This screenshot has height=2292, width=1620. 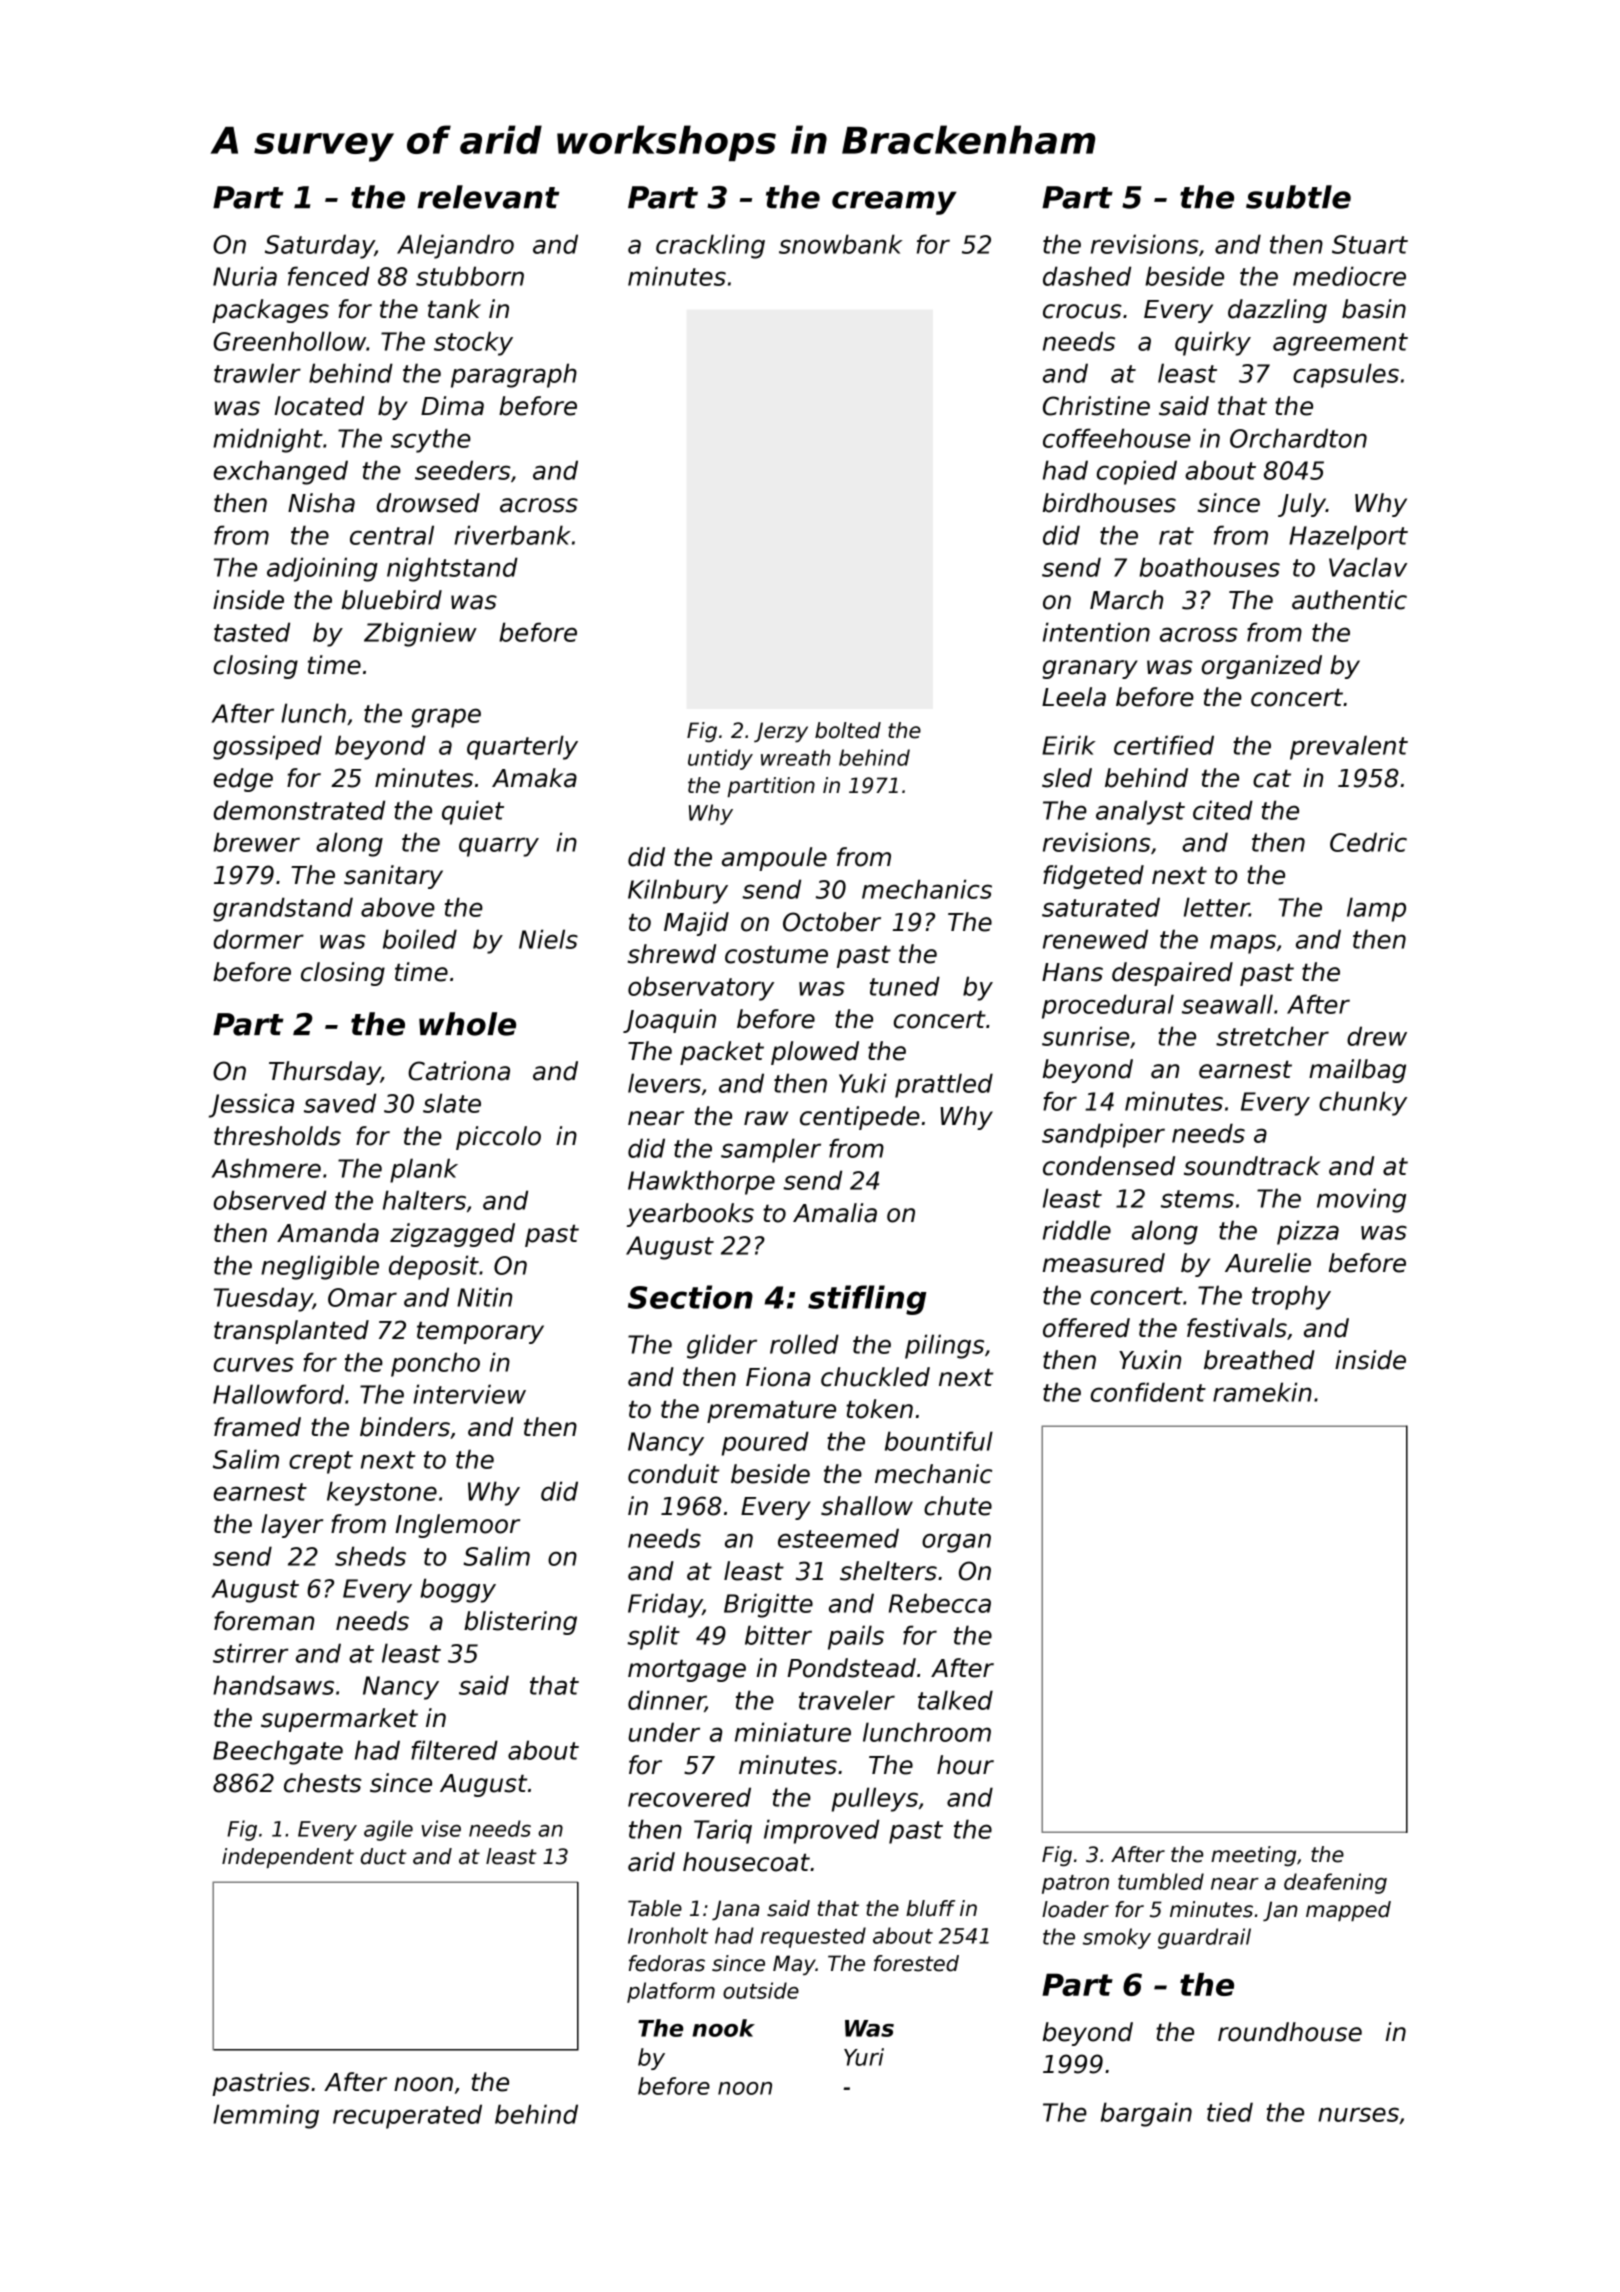 What do you see at coordinates (392, 600) in the screenshot?
I see `bluebird` at bounding box center [392, 600].
